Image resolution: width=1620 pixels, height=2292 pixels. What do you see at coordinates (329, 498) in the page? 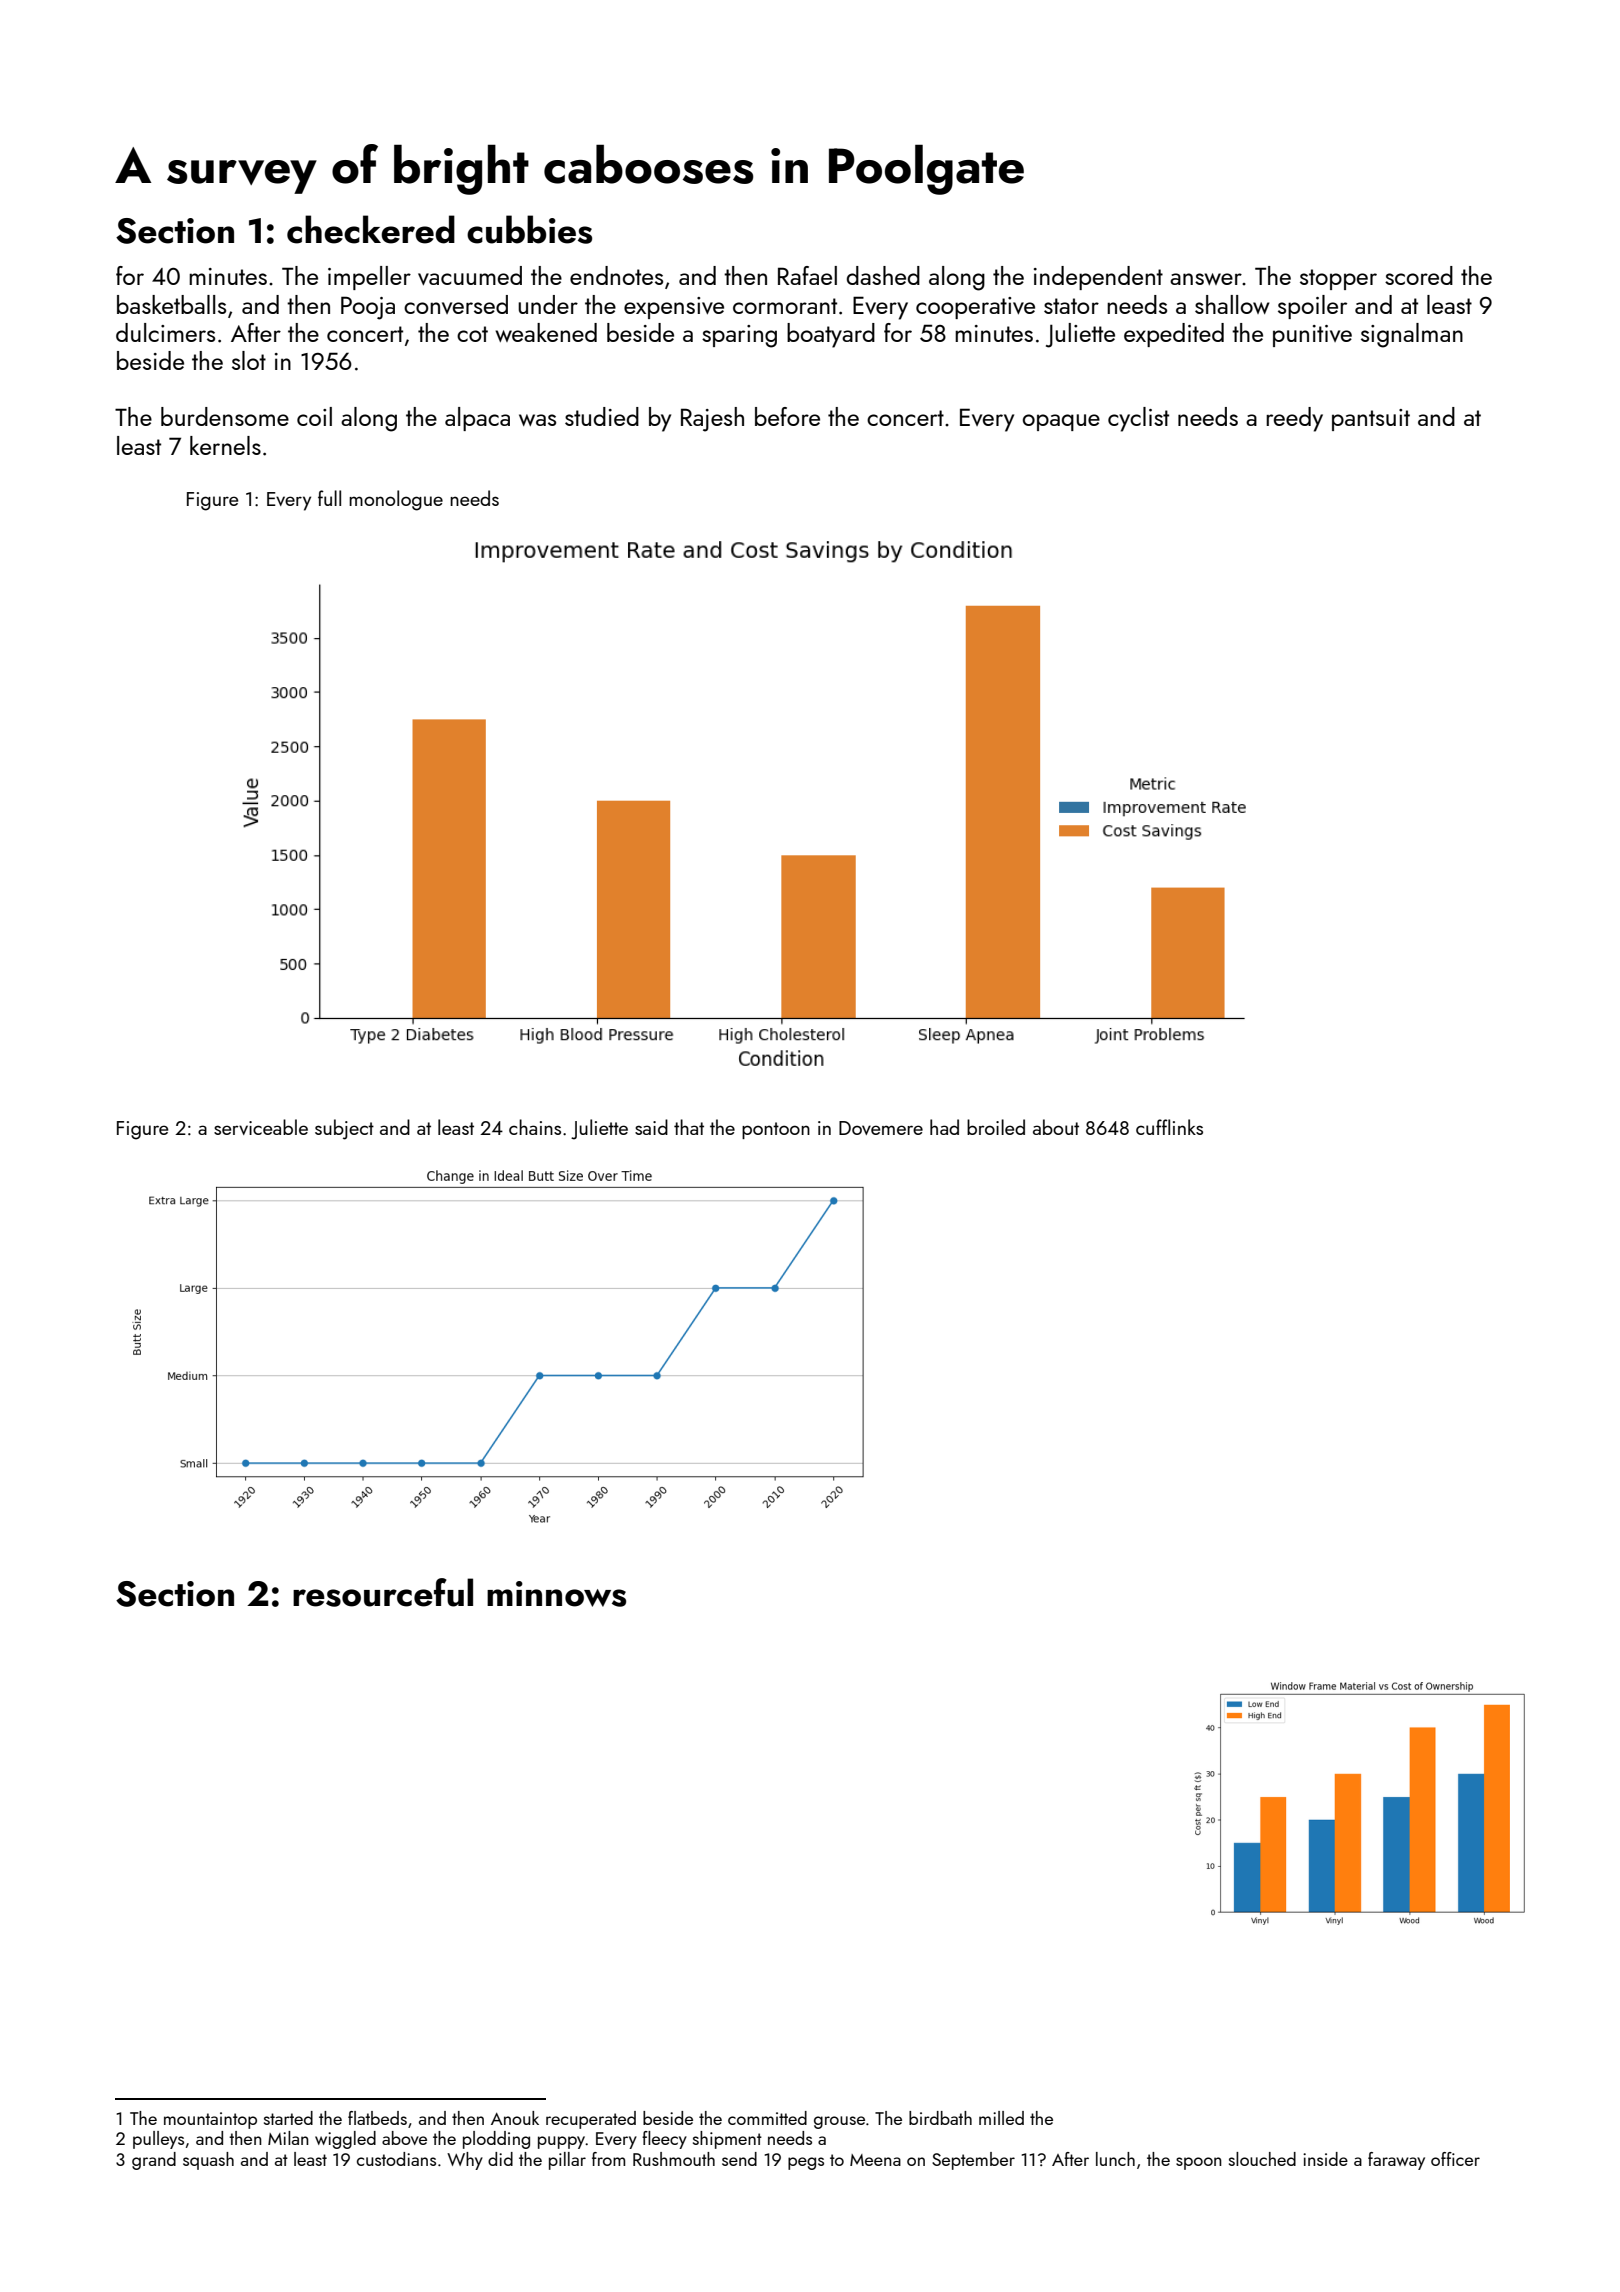
I see `full` at bounding box center [329, 498].
